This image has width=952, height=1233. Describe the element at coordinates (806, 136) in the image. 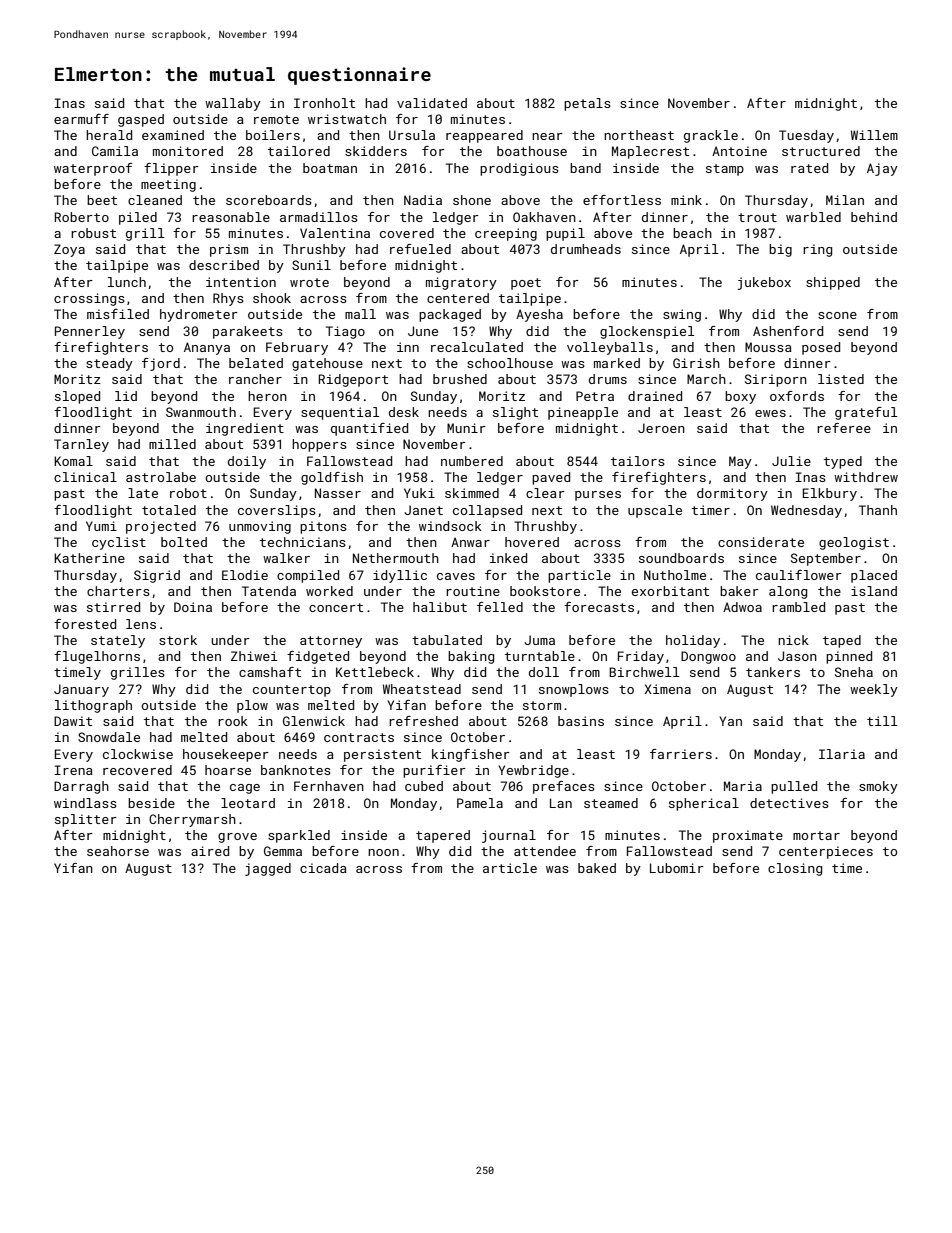

I see `Tuesday` at that location.
